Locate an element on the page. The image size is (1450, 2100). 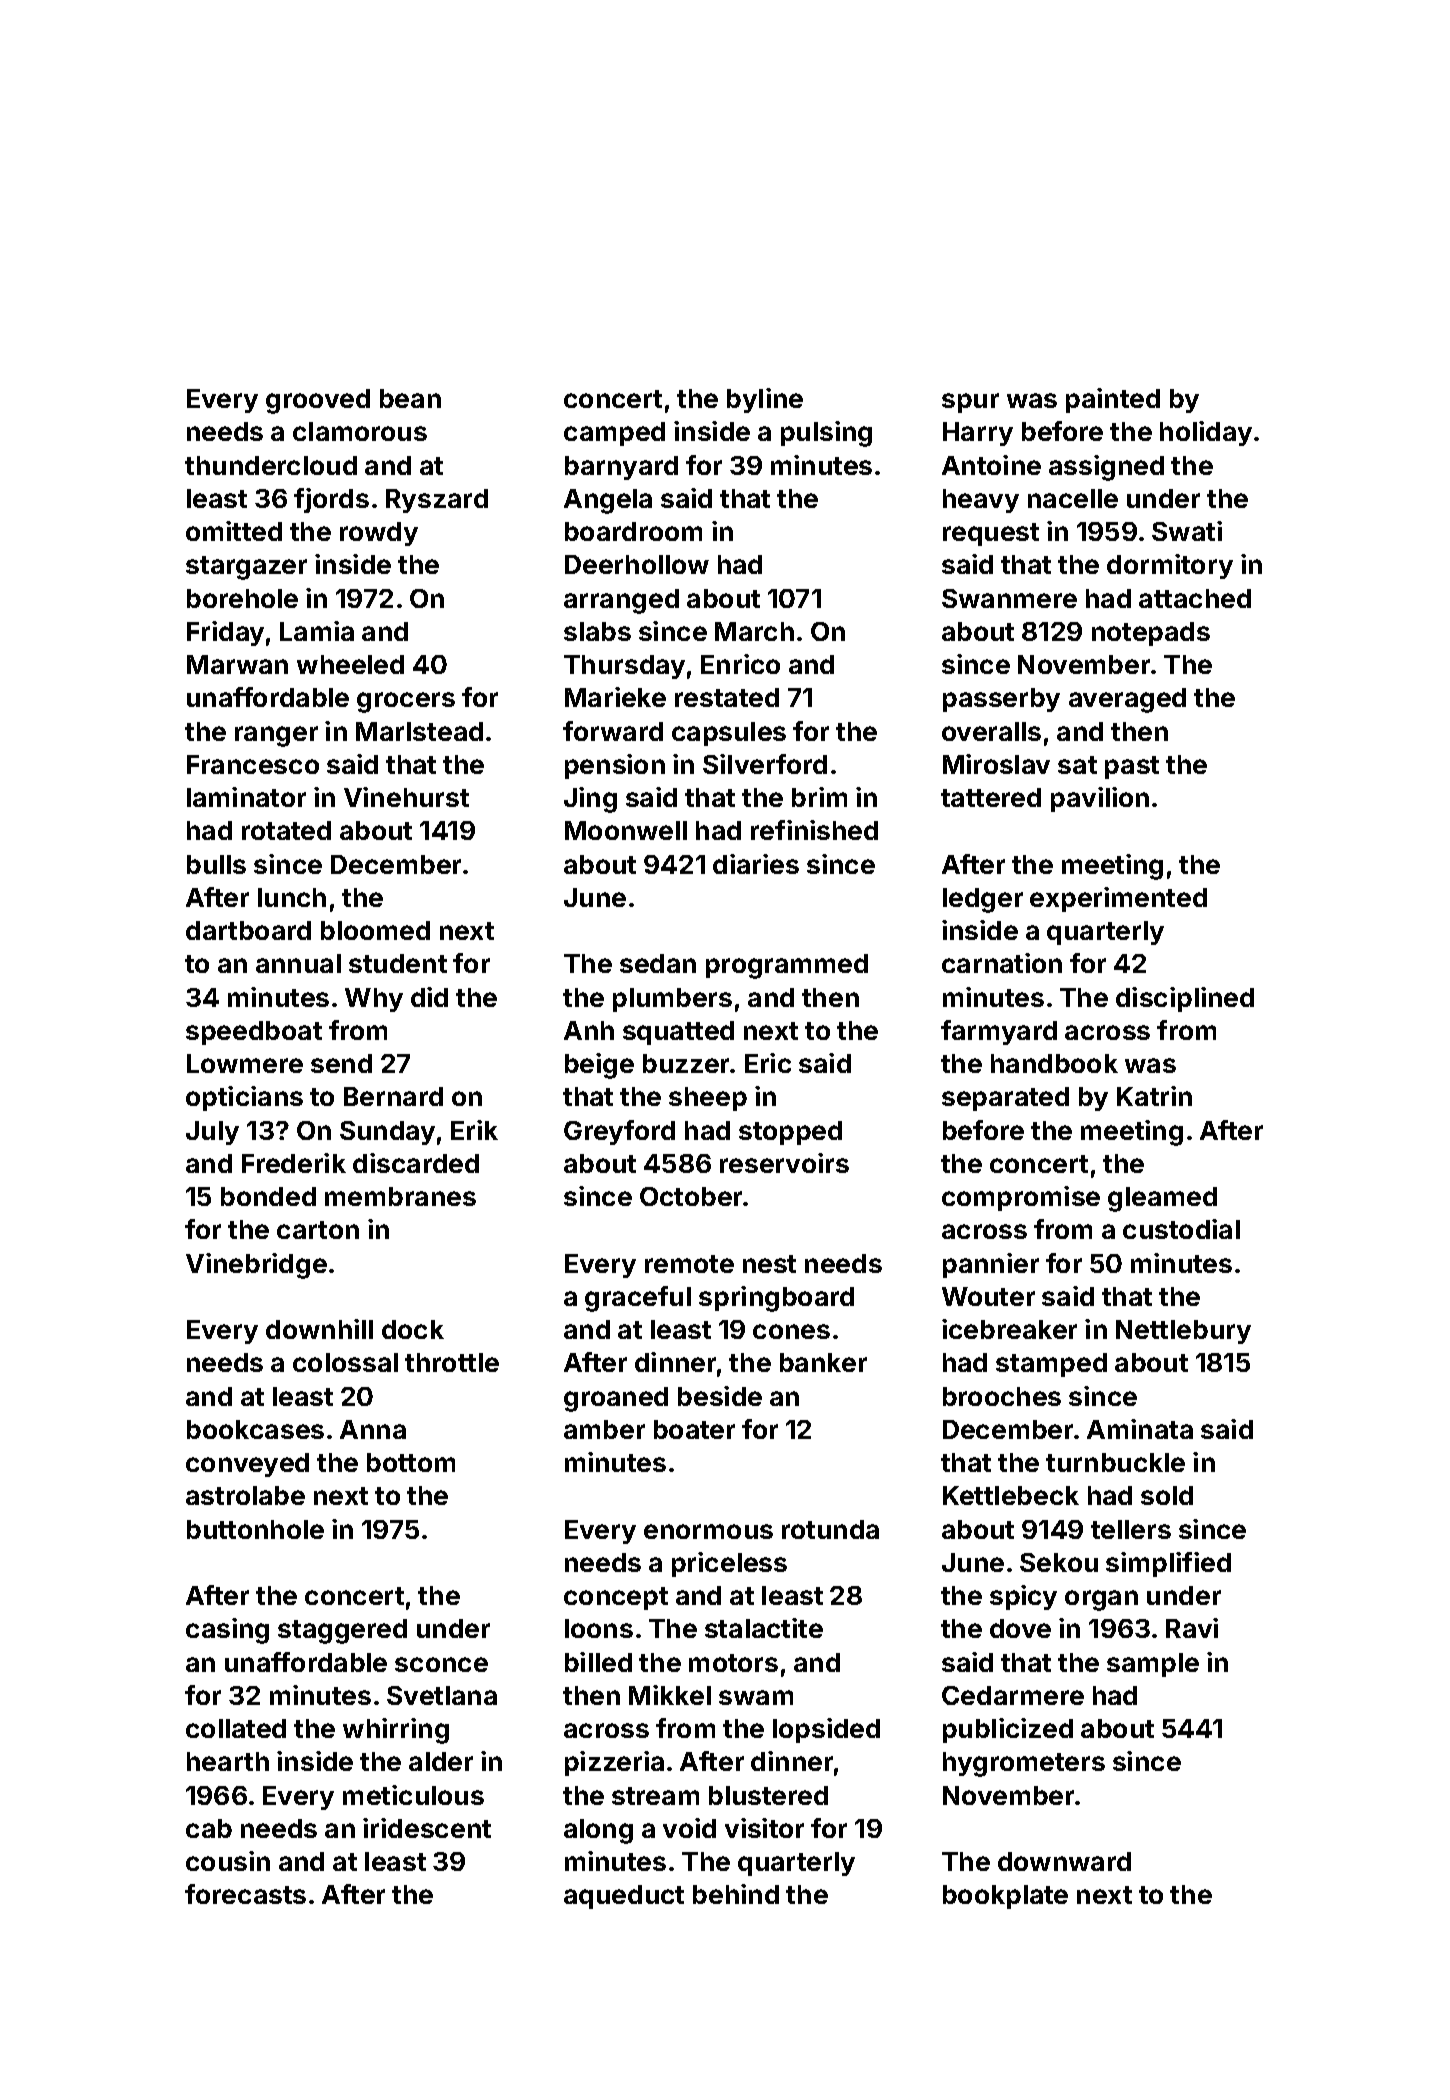
opticians is located at coordinates (244, 1098).
